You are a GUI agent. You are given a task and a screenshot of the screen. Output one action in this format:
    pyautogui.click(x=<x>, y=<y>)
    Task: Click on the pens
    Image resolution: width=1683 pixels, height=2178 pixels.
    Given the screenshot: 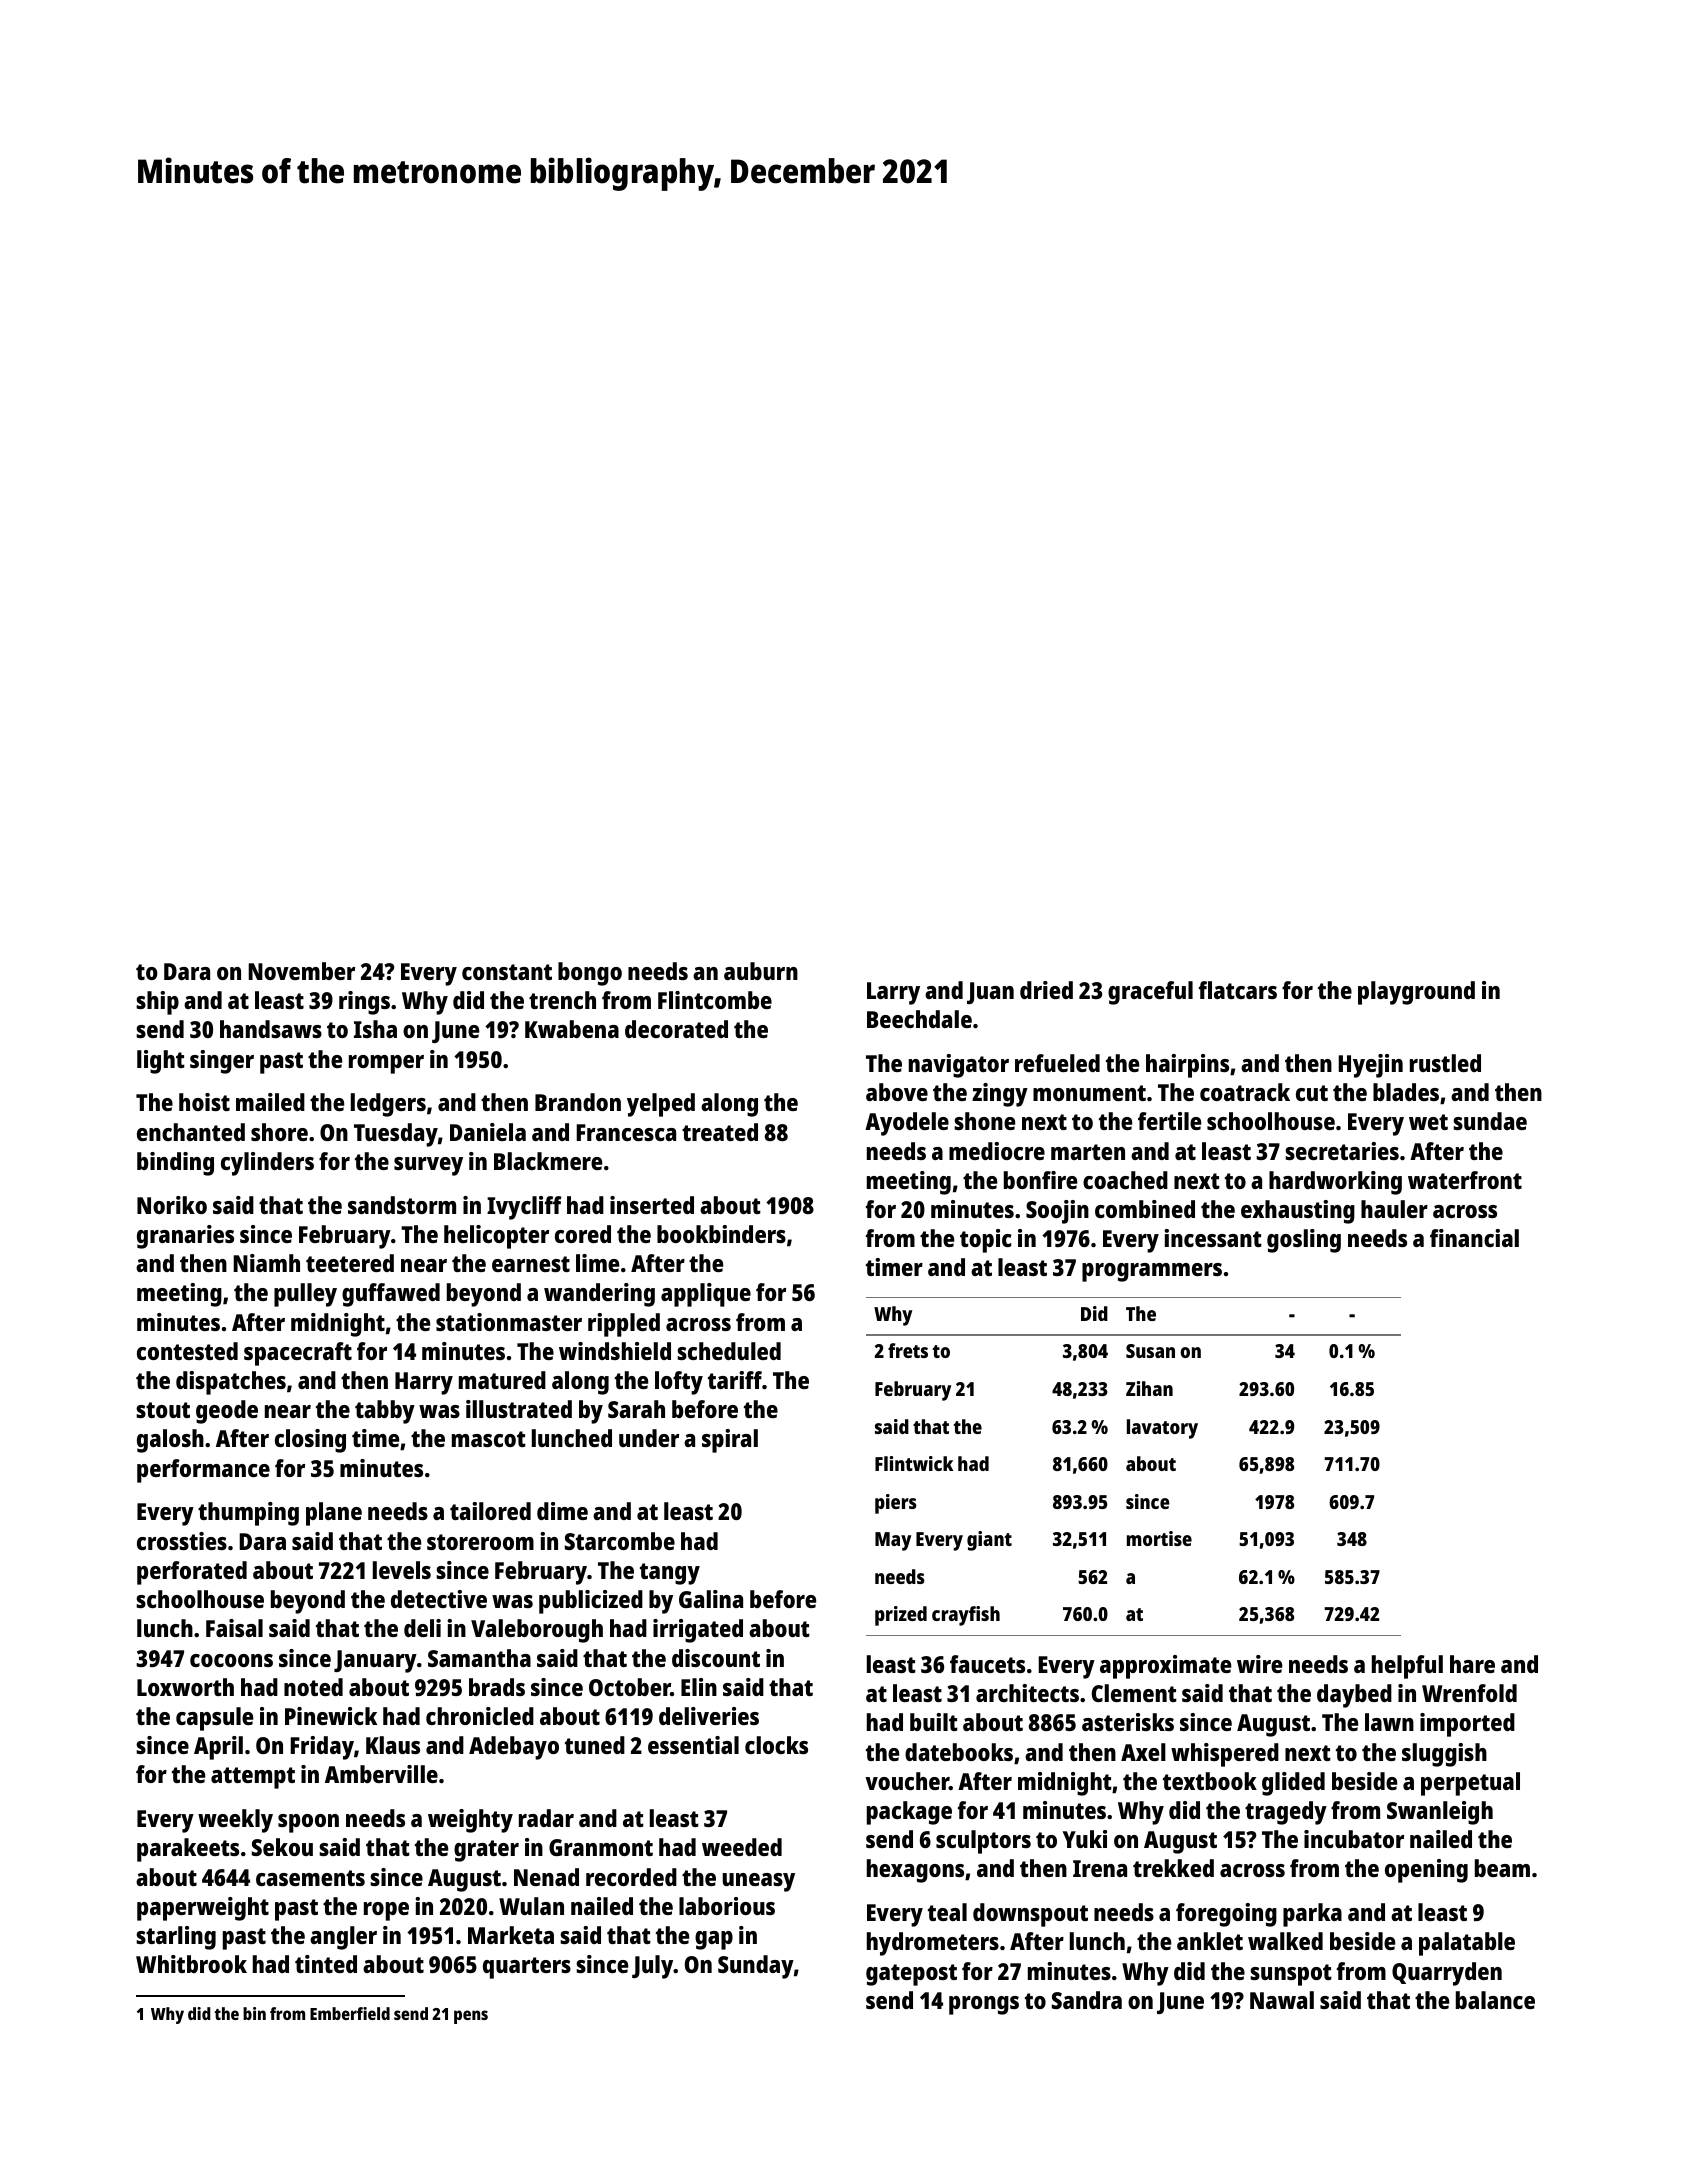 What is the action you would take?
    pyautogui.click(x=471, y=2017)
